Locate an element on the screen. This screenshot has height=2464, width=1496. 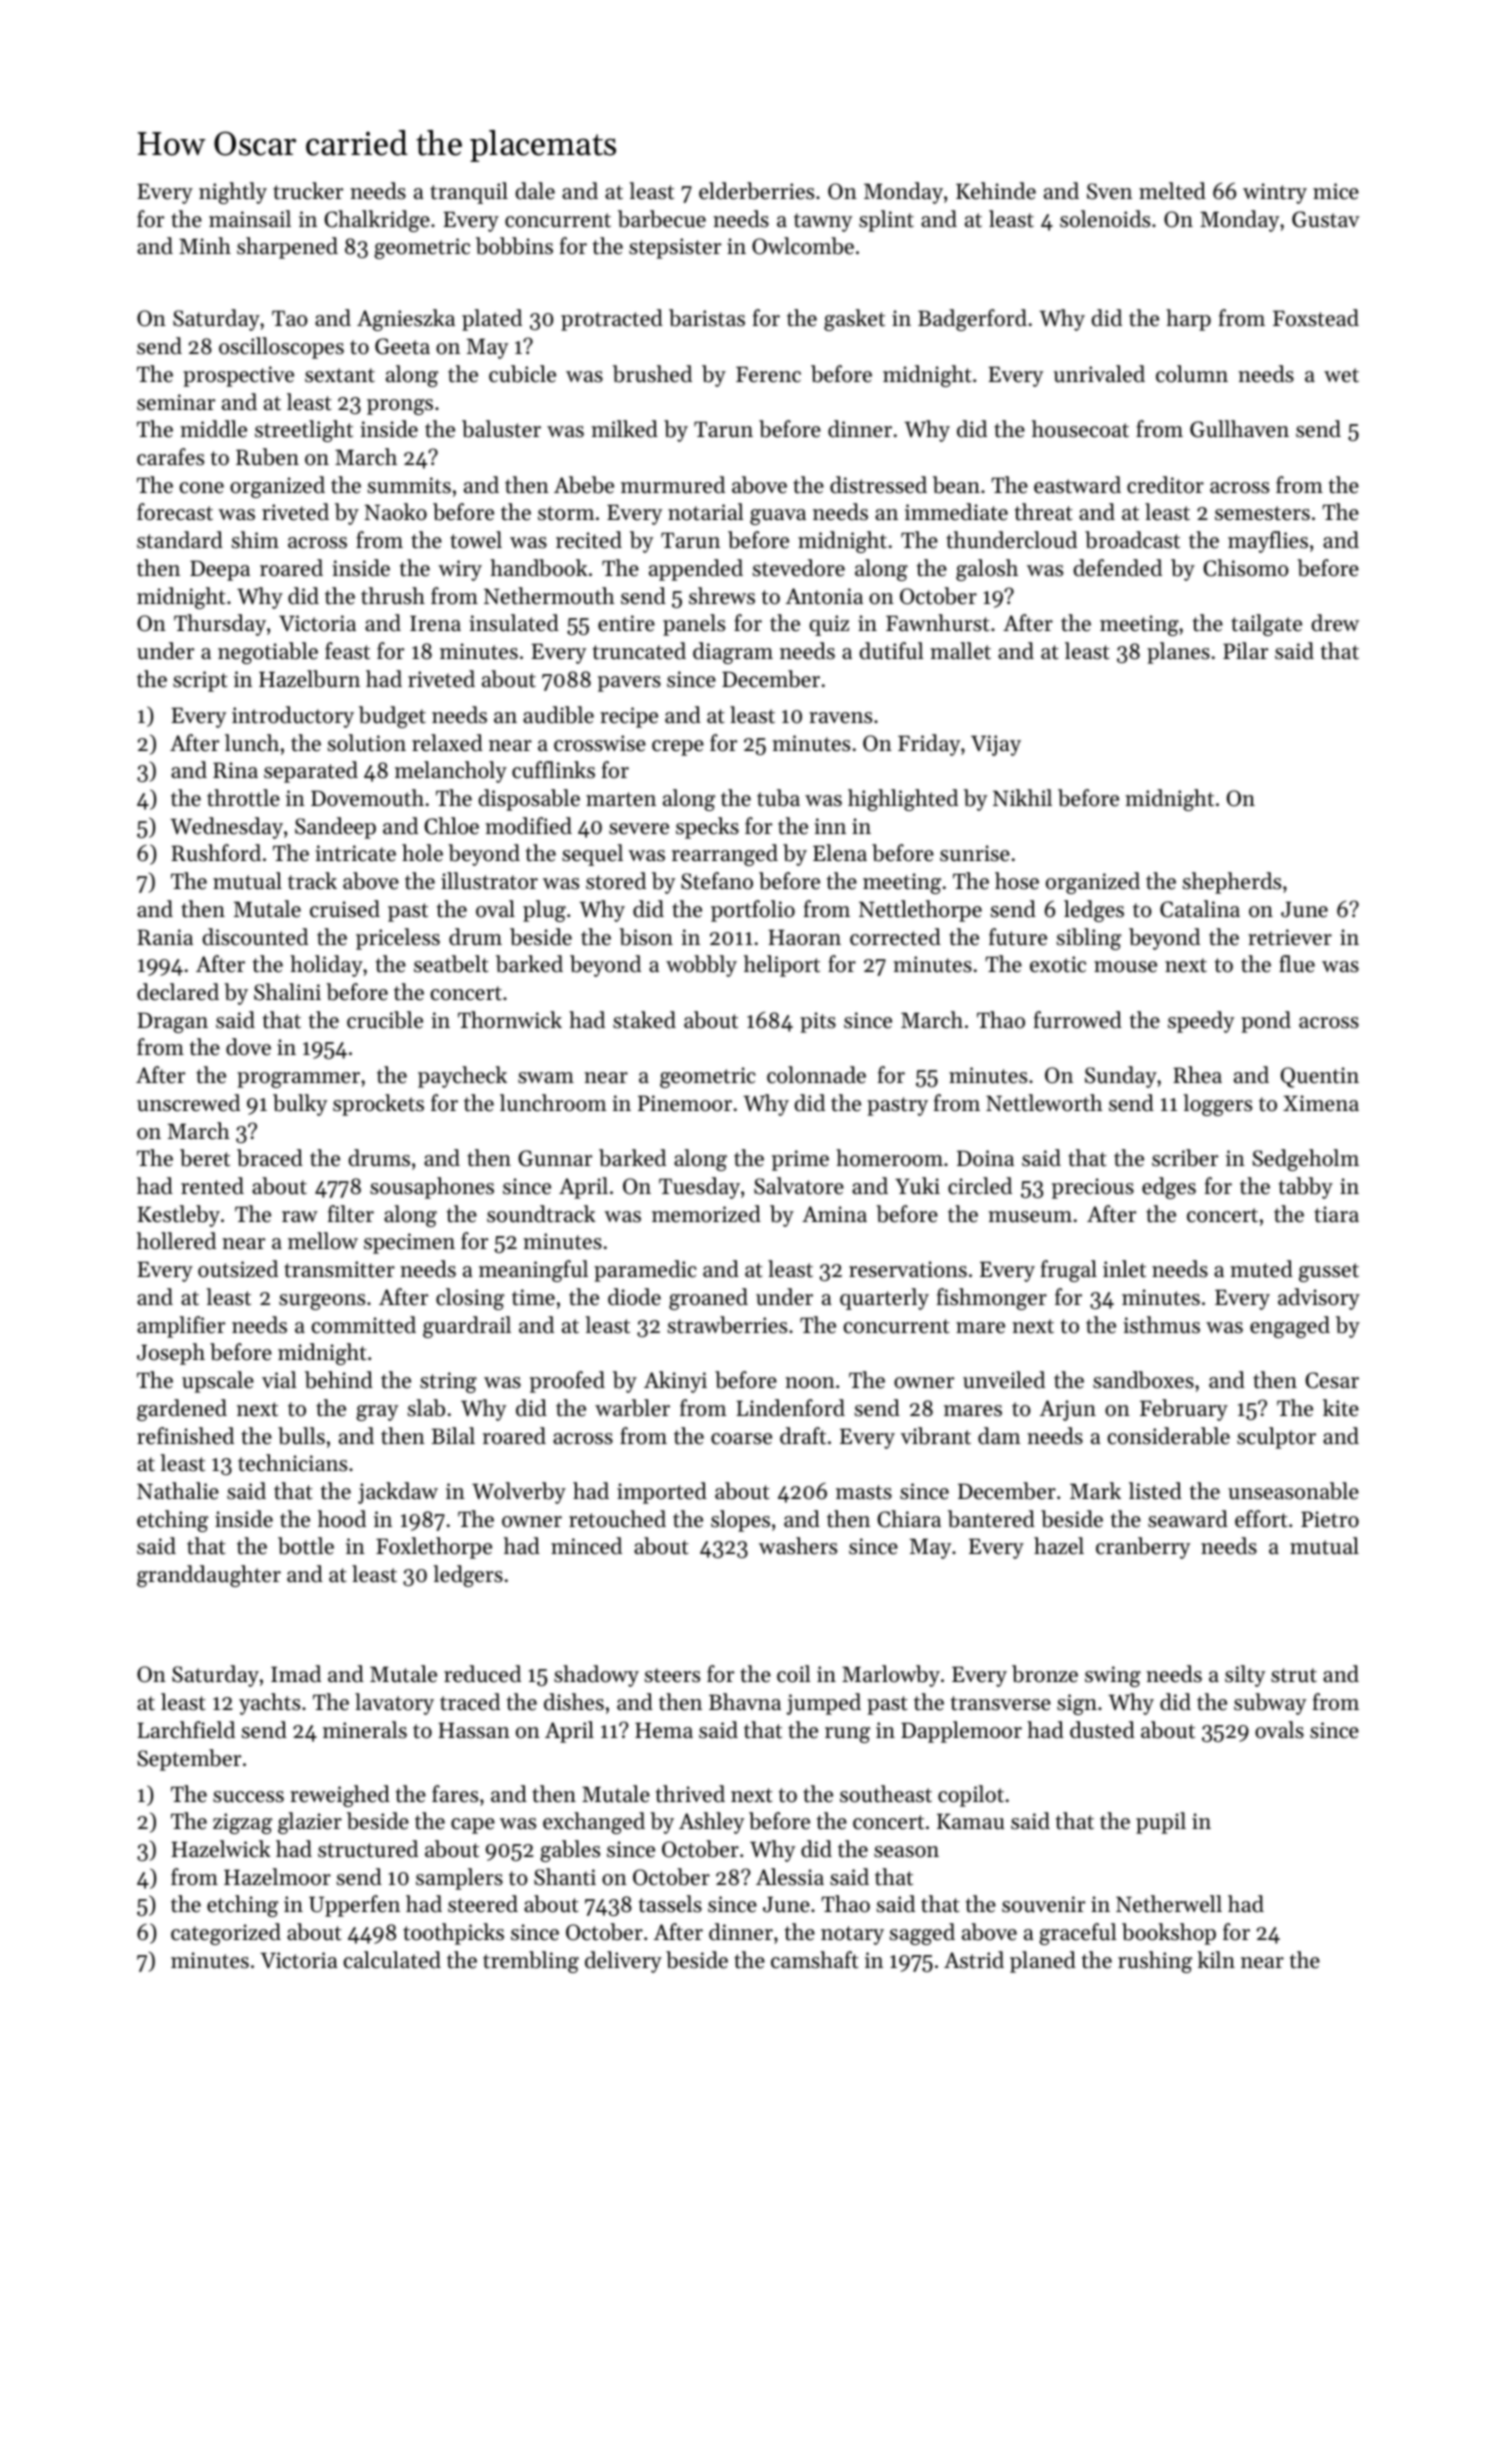
kiln is located at coordinates (1216, 1959).
